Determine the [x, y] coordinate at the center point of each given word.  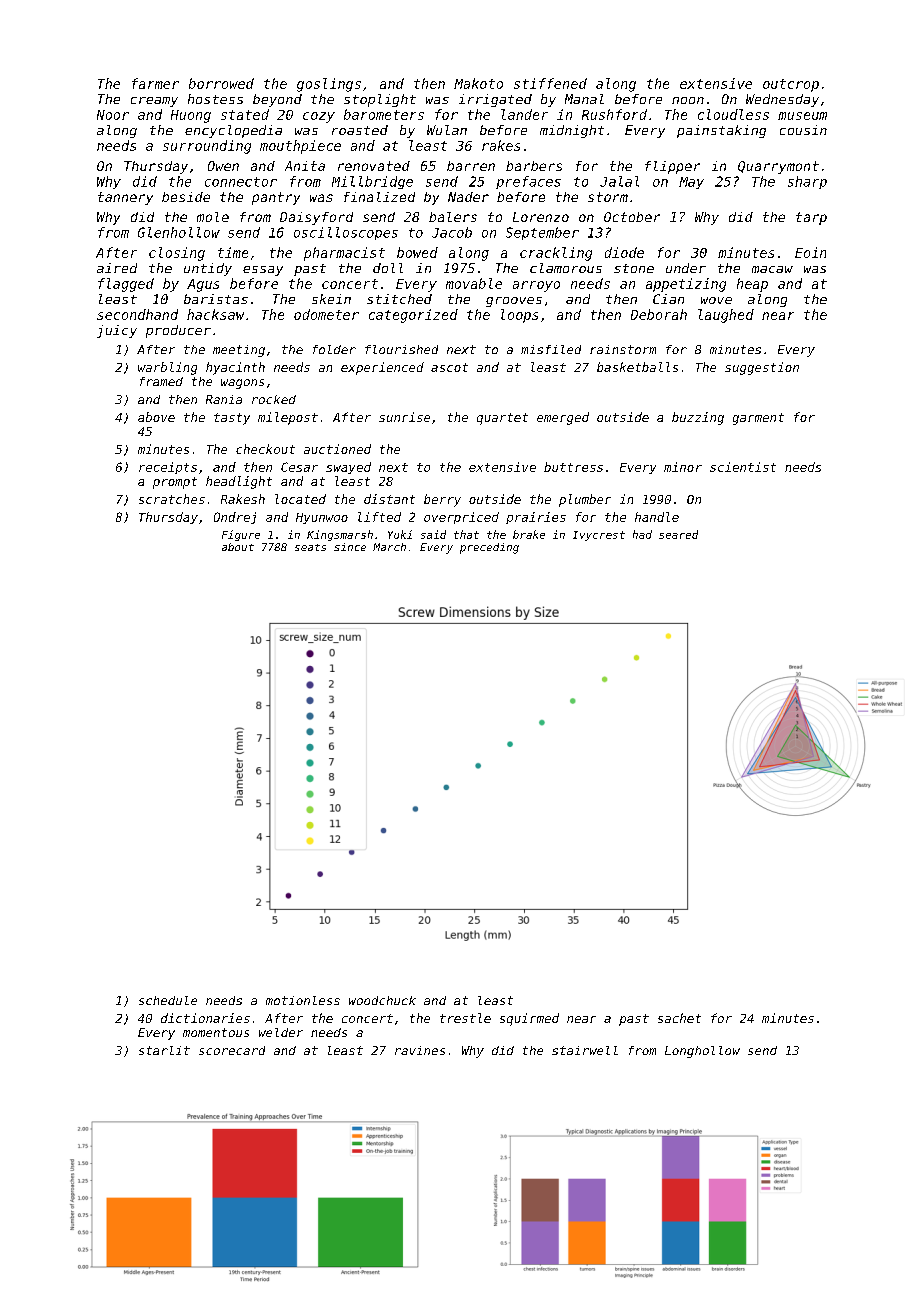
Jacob [452, 232]
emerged [563, 418]
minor [683, 467]
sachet [679, 1018]
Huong [191, 116]
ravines [420, 1050]
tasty [232, 419]
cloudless [733, 114]
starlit [164, 1050]
